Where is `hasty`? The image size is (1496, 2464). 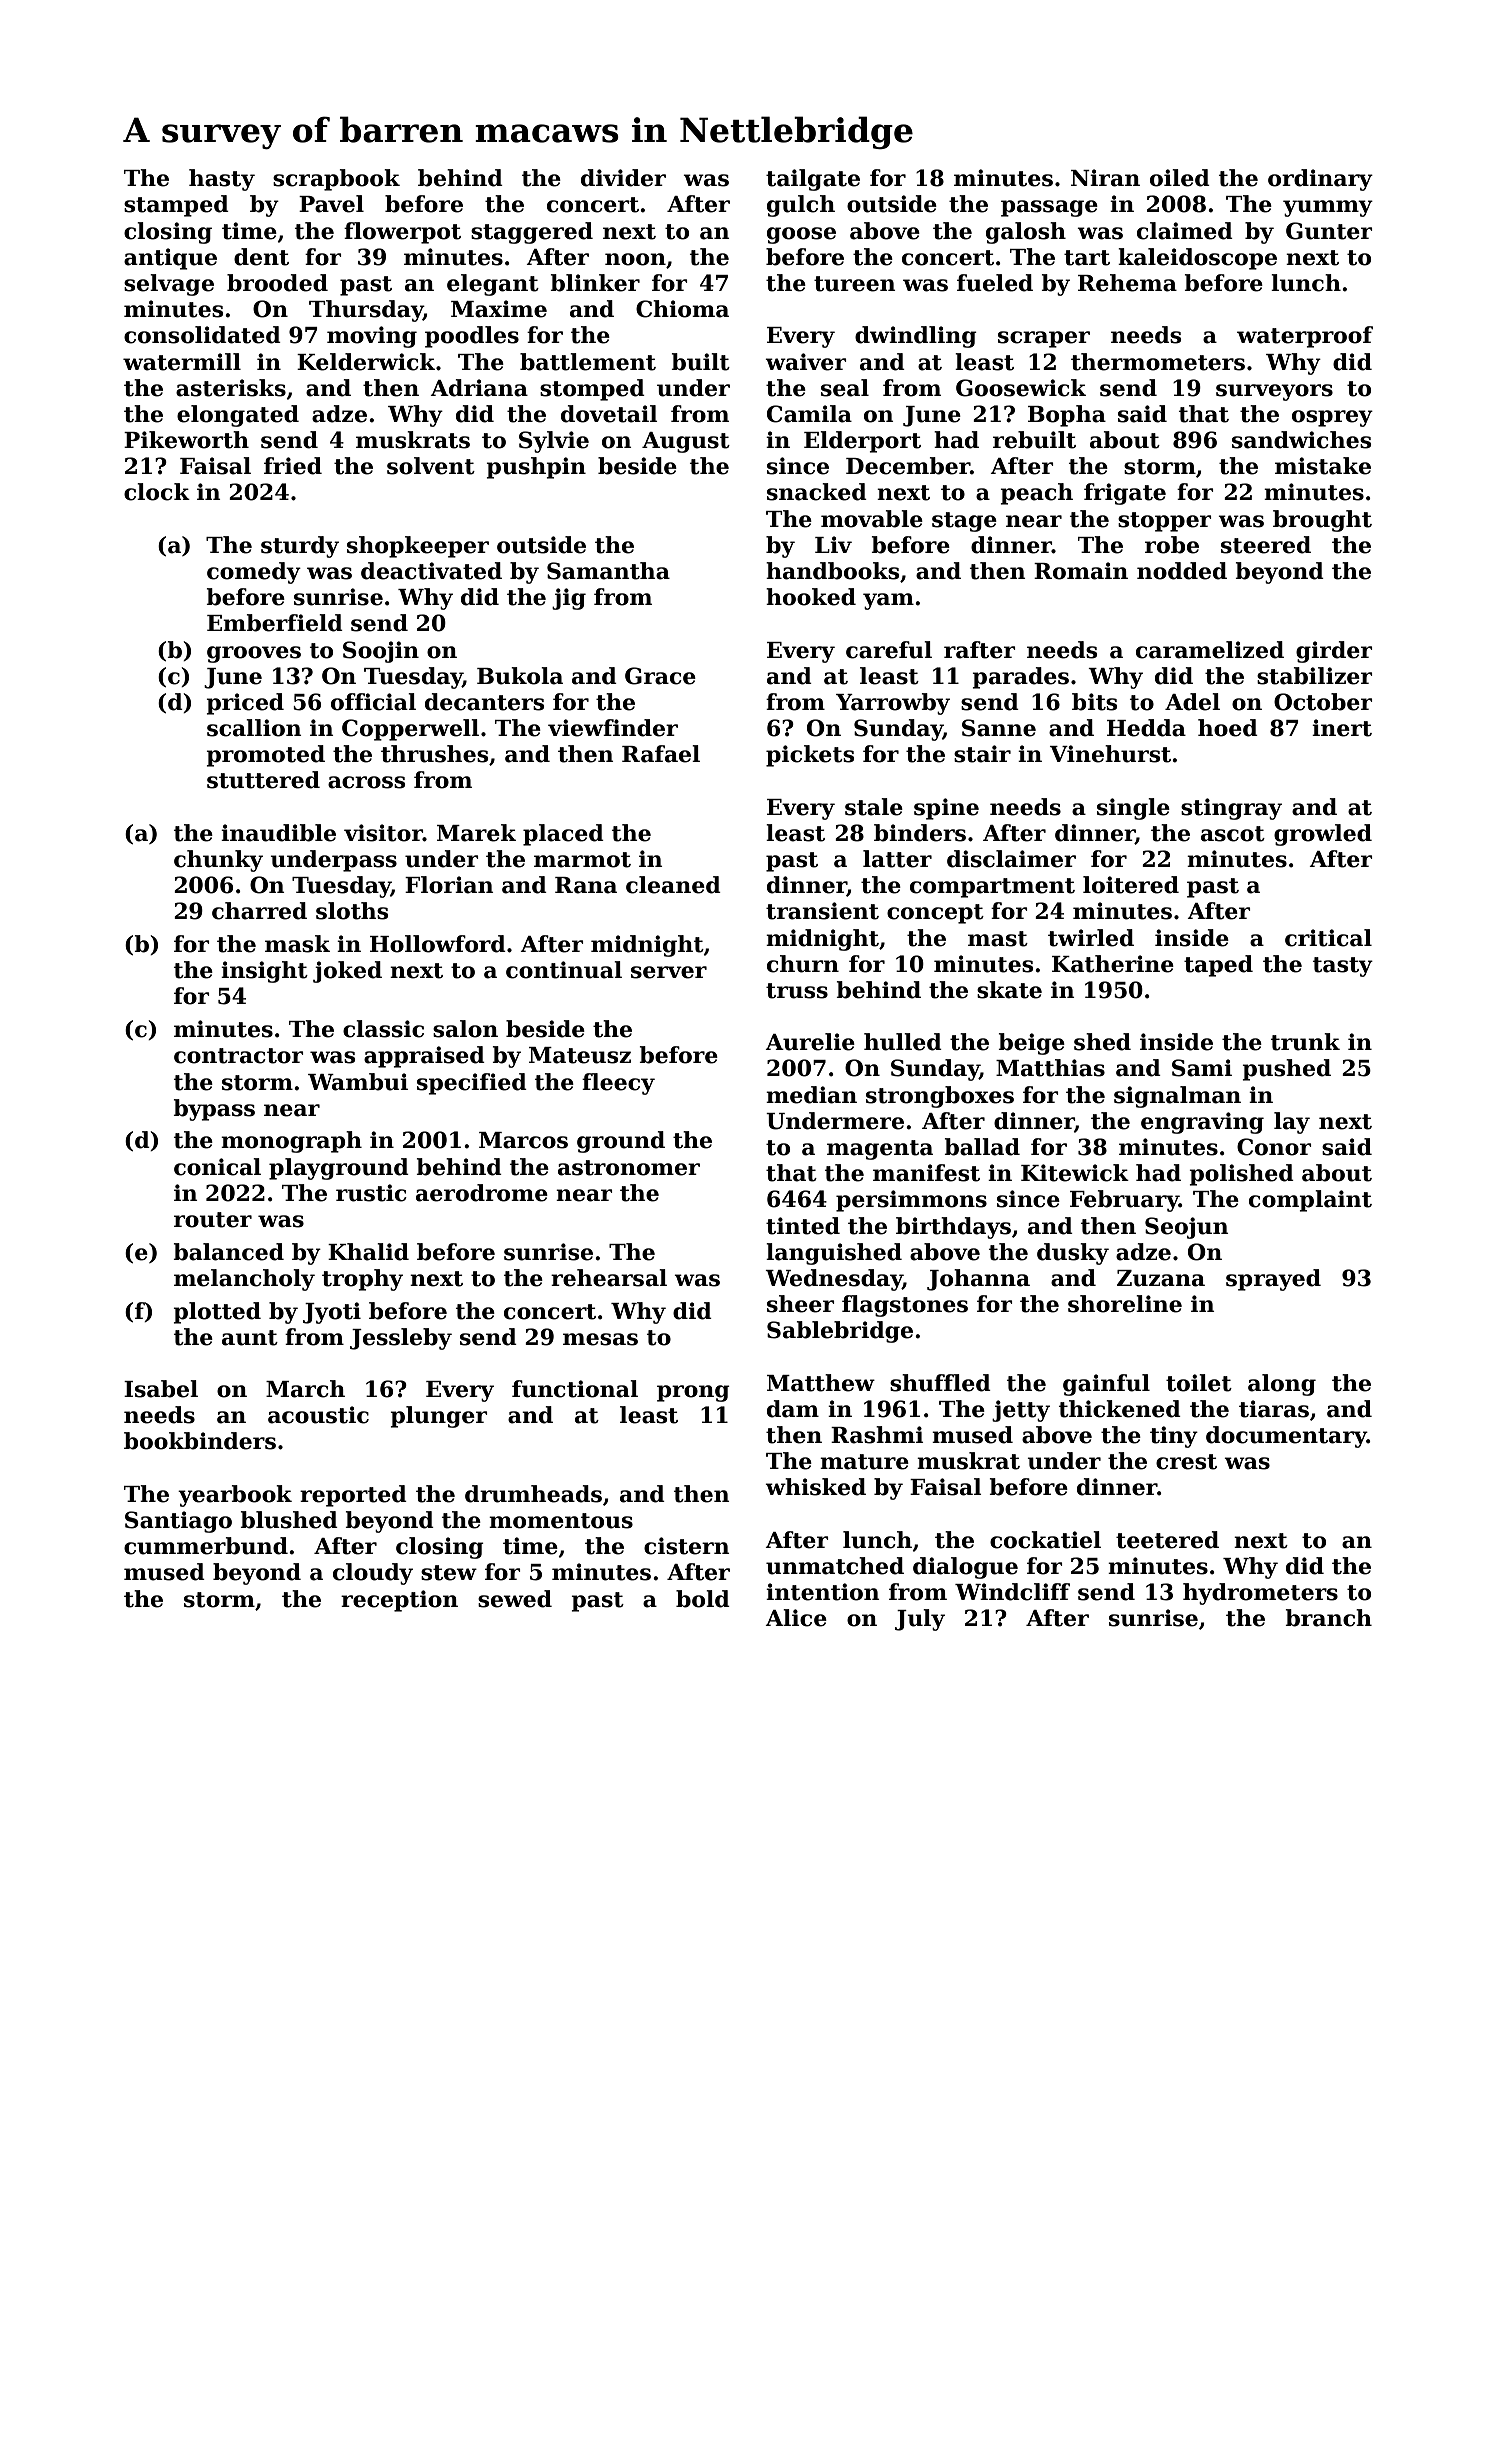
hasty is located at coordinates (222, 180).
